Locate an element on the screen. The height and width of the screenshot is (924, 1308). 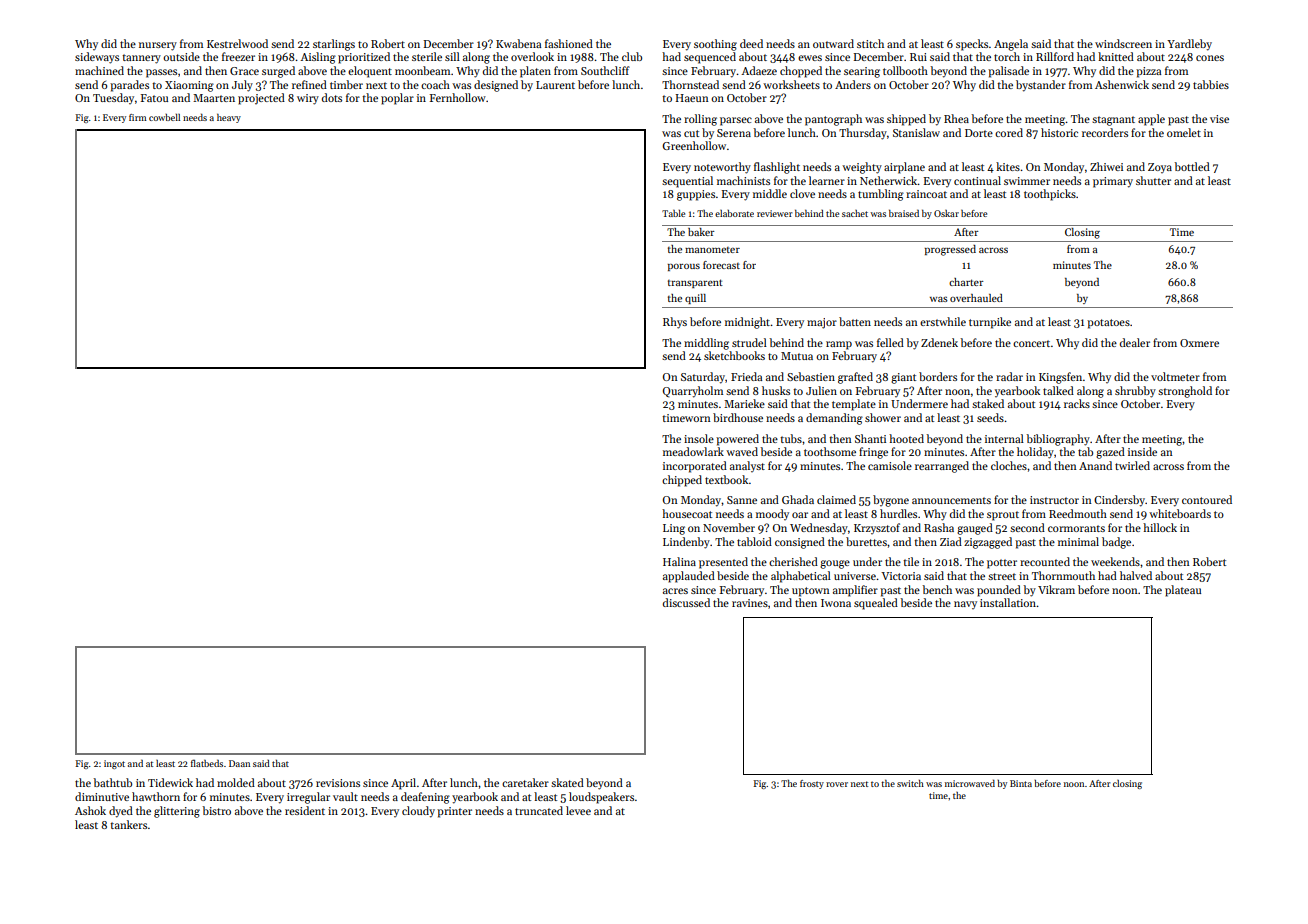
designed is located at coordinates (496, 86).
